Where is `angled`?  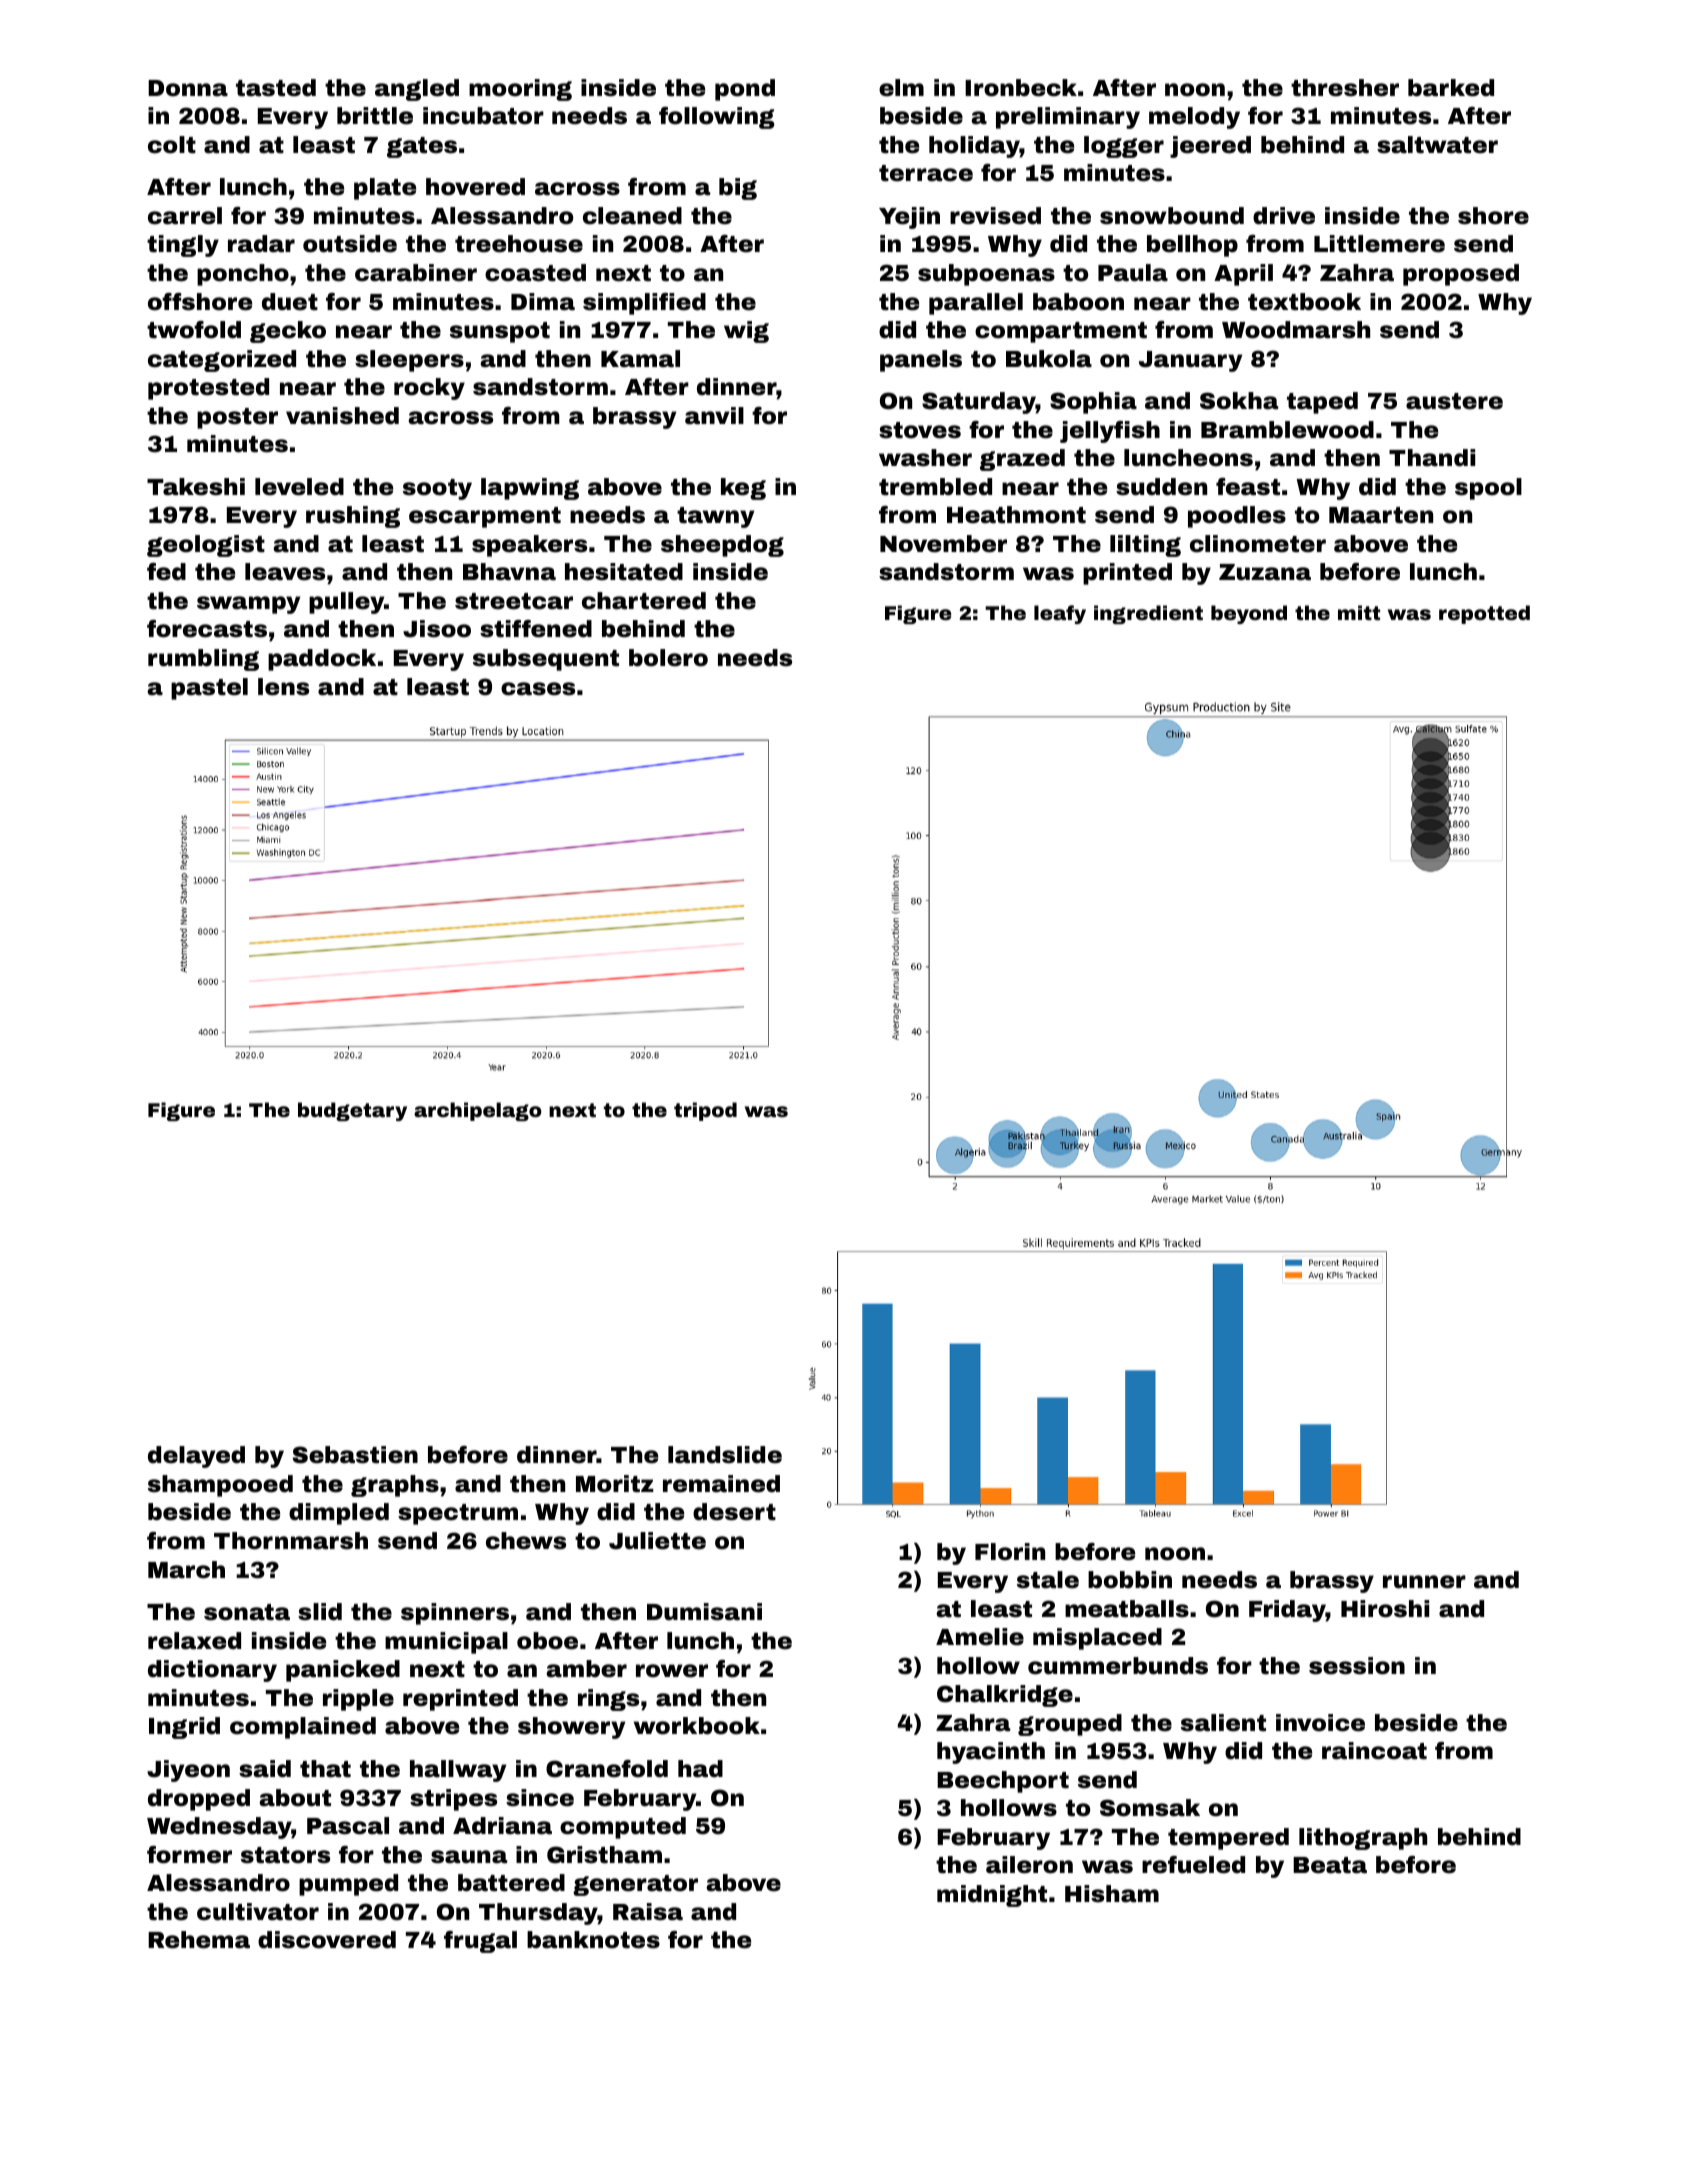 angled is located at coordinates (417, 90).
